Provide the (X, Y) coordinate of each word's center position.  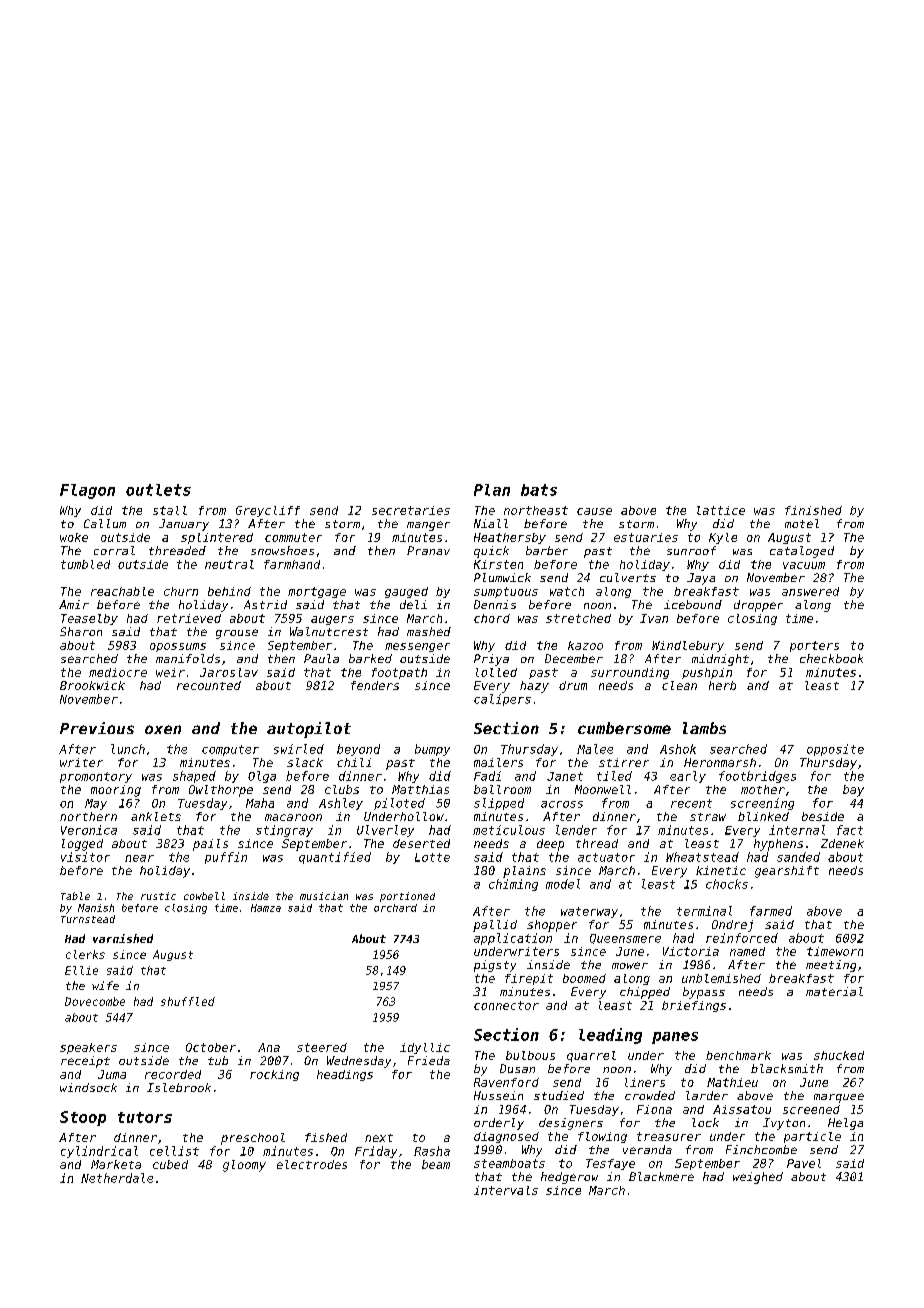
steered (322, 1047)
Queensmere (625, 939)
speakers (88, 1048)
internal (797, 830)
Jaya (701, 579)
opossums (178, 647)
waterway (589, 912)
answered (810, 591)
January (184, 525)
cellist (174, 1151)
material (834, 991)
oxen (163, 729)
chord (492, 618)
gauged (406, 592)
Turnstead (88, 919)
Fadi (487, 776)
